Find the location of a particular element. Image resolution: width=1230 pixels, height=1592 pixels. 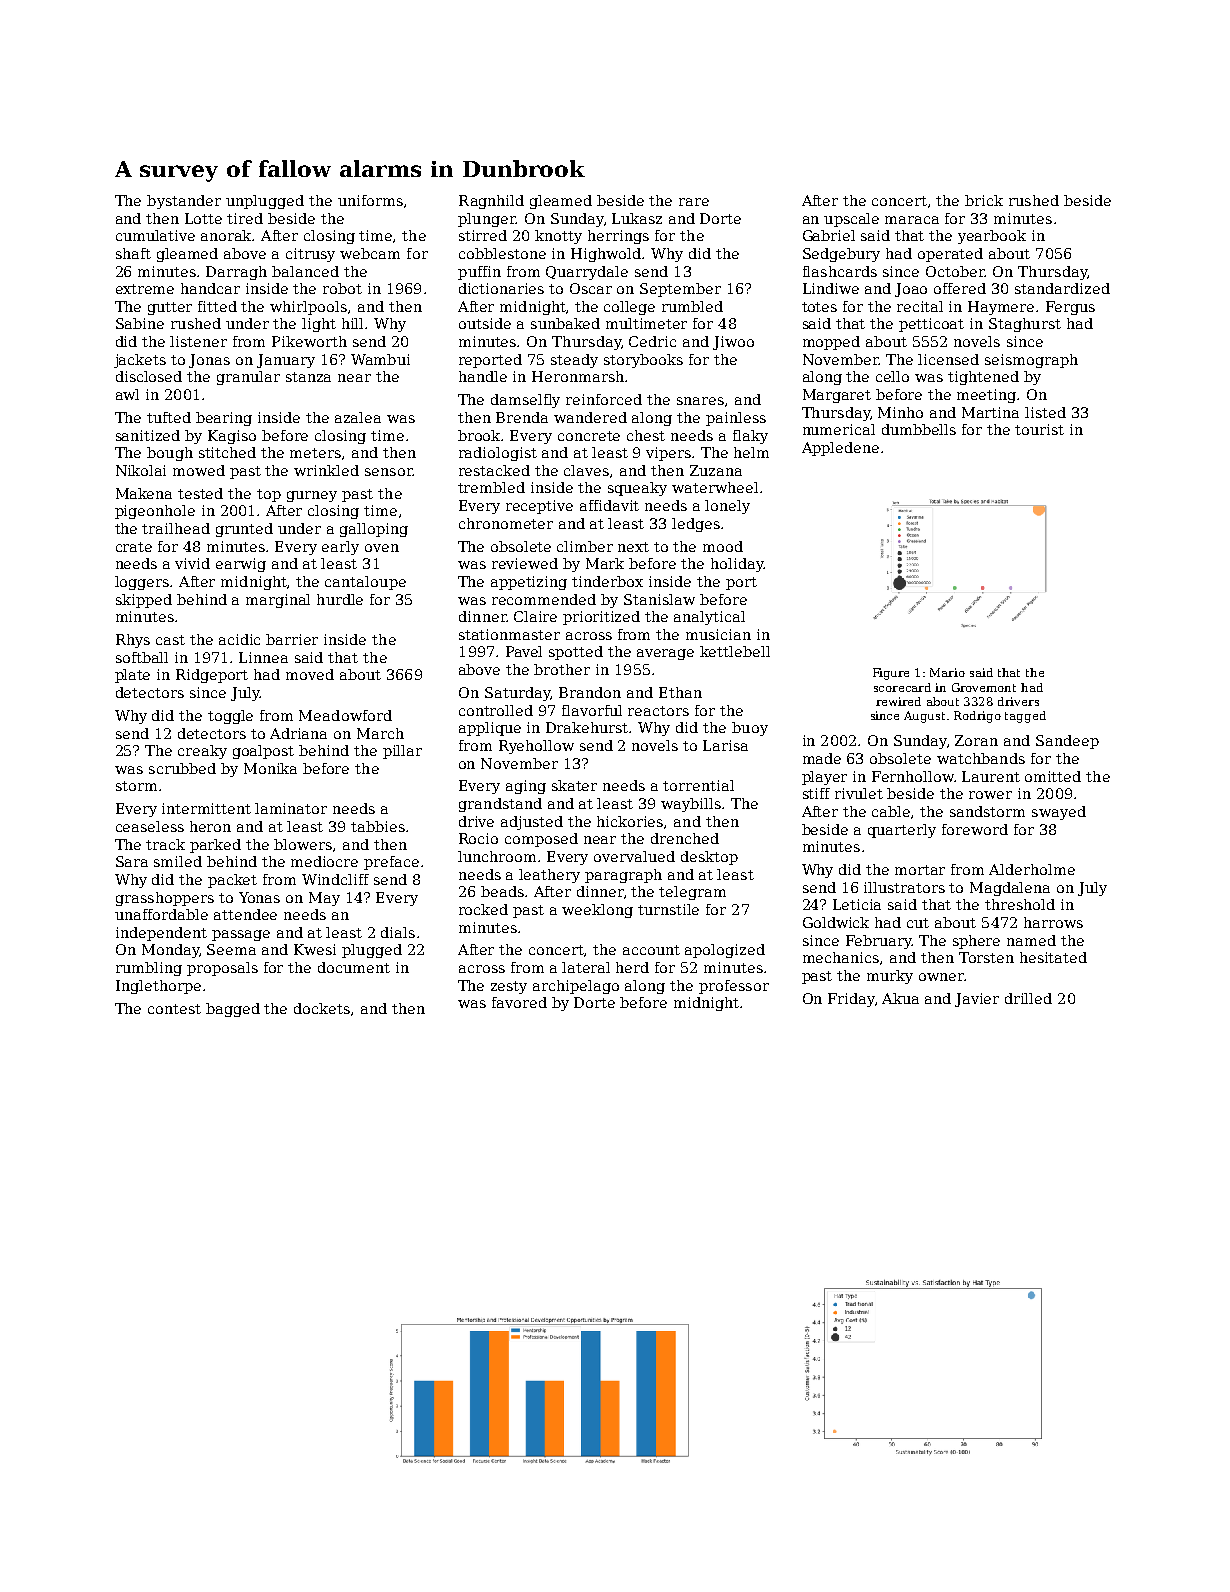

Javier is located at coordinates (977, 1000).
